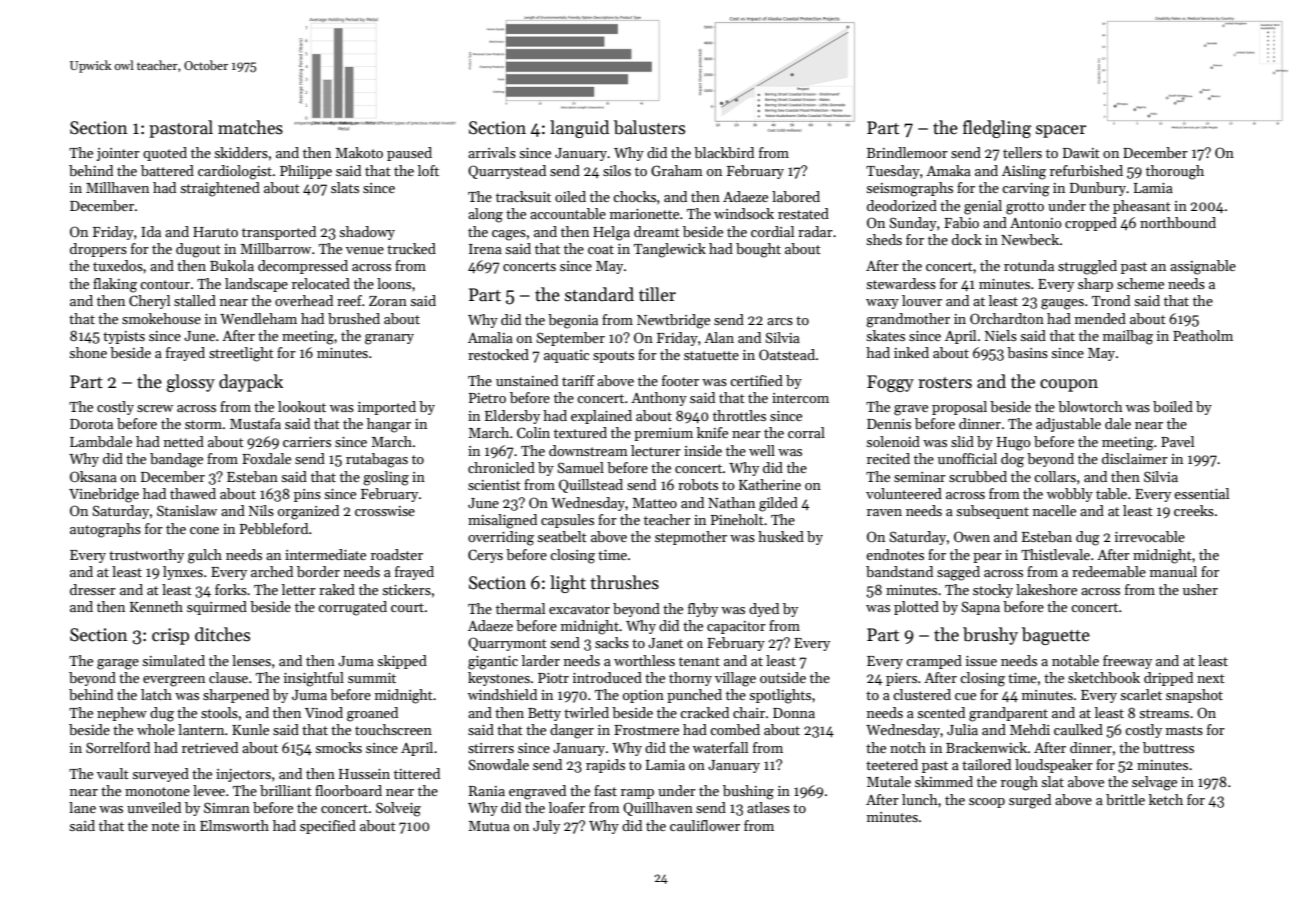 This screenshot has height=924, width=1308. What do you see at coordinates (1168, 747) in the screenshot?
I see `buttress` at bounding box center [1168, 747].
